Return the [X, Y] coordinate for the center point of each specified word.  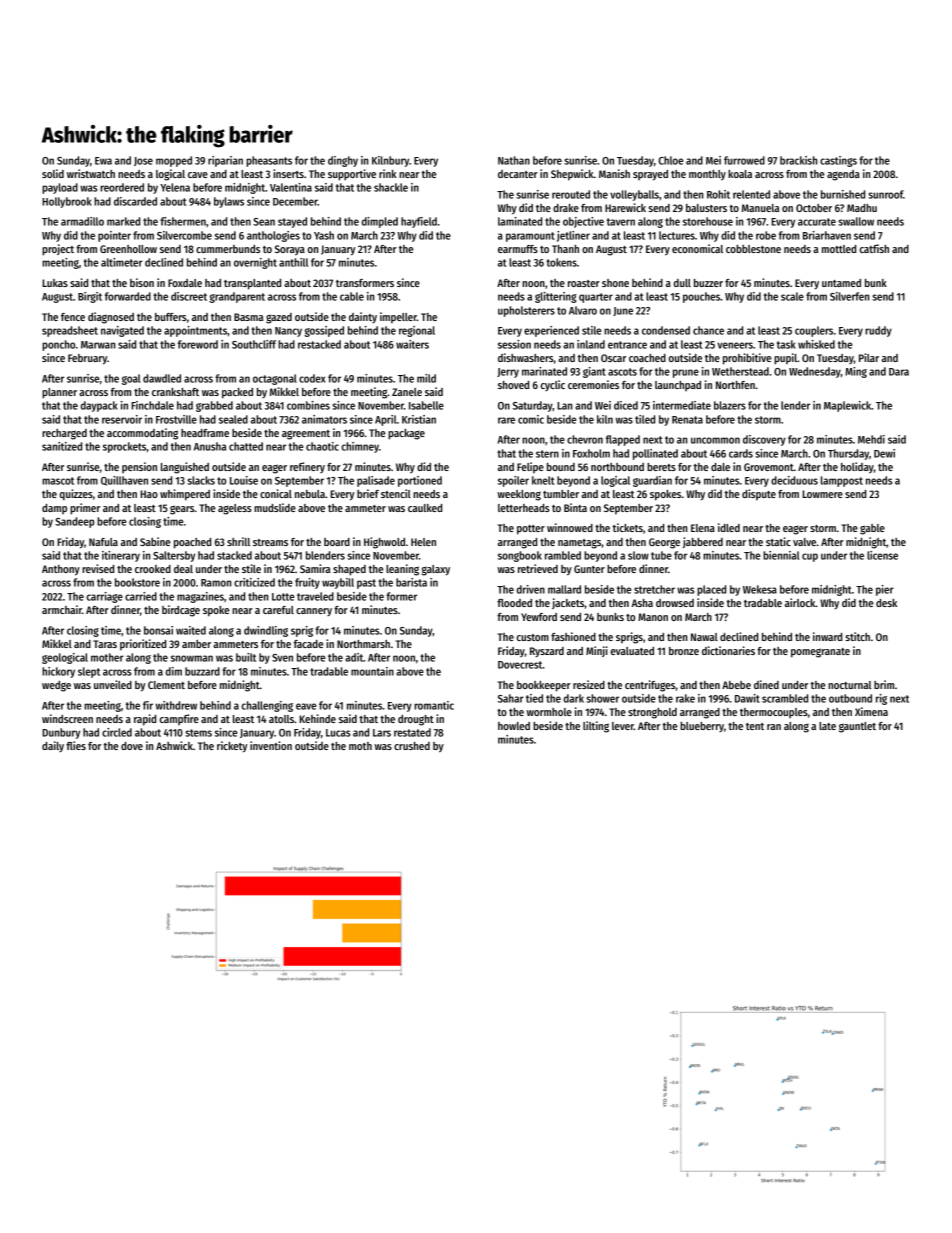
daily [53, 746]
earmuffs [518, 249]
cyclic [553, 385]
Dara [899, 372]
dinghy [343, 161]
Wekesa [760, 589]
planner [59, 393]
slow [638, 555]
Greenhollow [128, 249]
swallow [856, 221]
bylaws [229, 202]
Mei [713, 160]
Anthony [61, 570]
